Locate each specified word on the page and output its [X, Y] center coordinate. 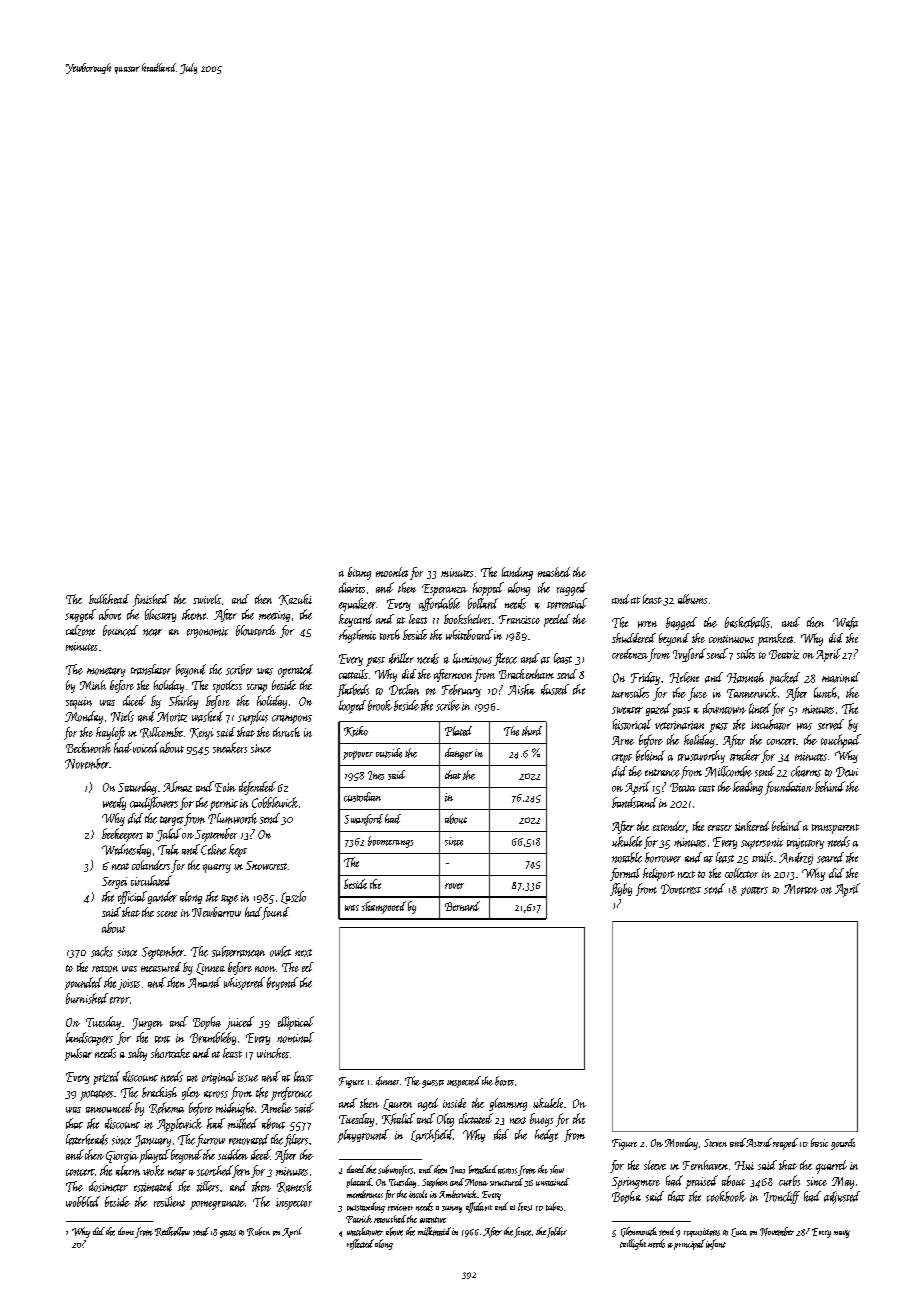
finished [151, 600]
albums [692, 599]
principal [689, 1244]
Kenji [202, 734]
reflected [360, 1244]
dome [126, 1231]
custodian [362, 797]
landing [517, 573]
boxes [504, 1081]
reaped [785, 1144]
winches [273, 1053]
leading [748, 788]
